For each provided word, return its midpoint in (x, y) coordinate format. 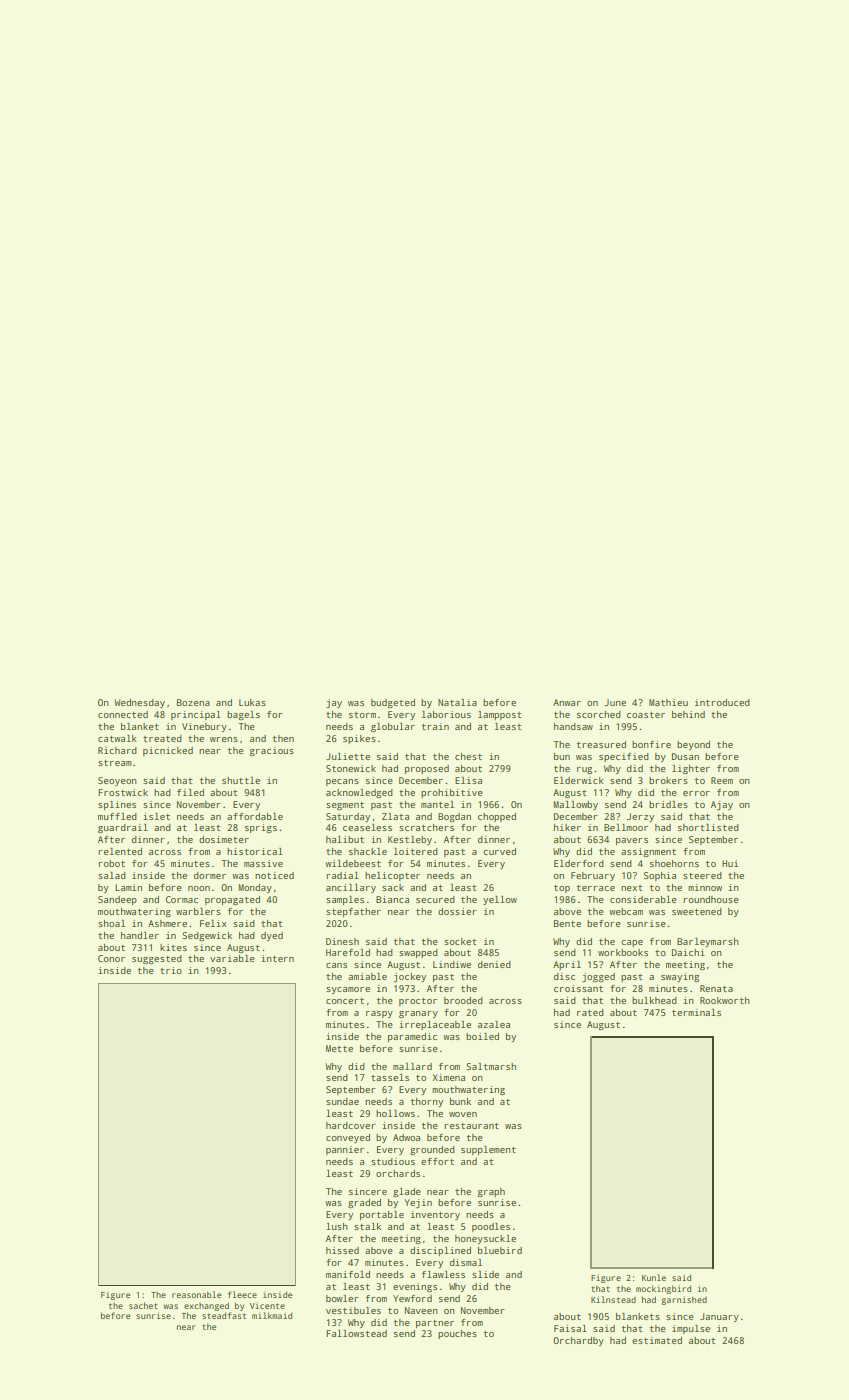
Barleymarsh (708, 942)
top (562, 889)
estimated (657, 1340)
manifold (348, 1274)
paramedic (412, 1037)
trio (171, 970)
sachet (143, 1305)
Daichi (688, 952)
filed (190, 792)
